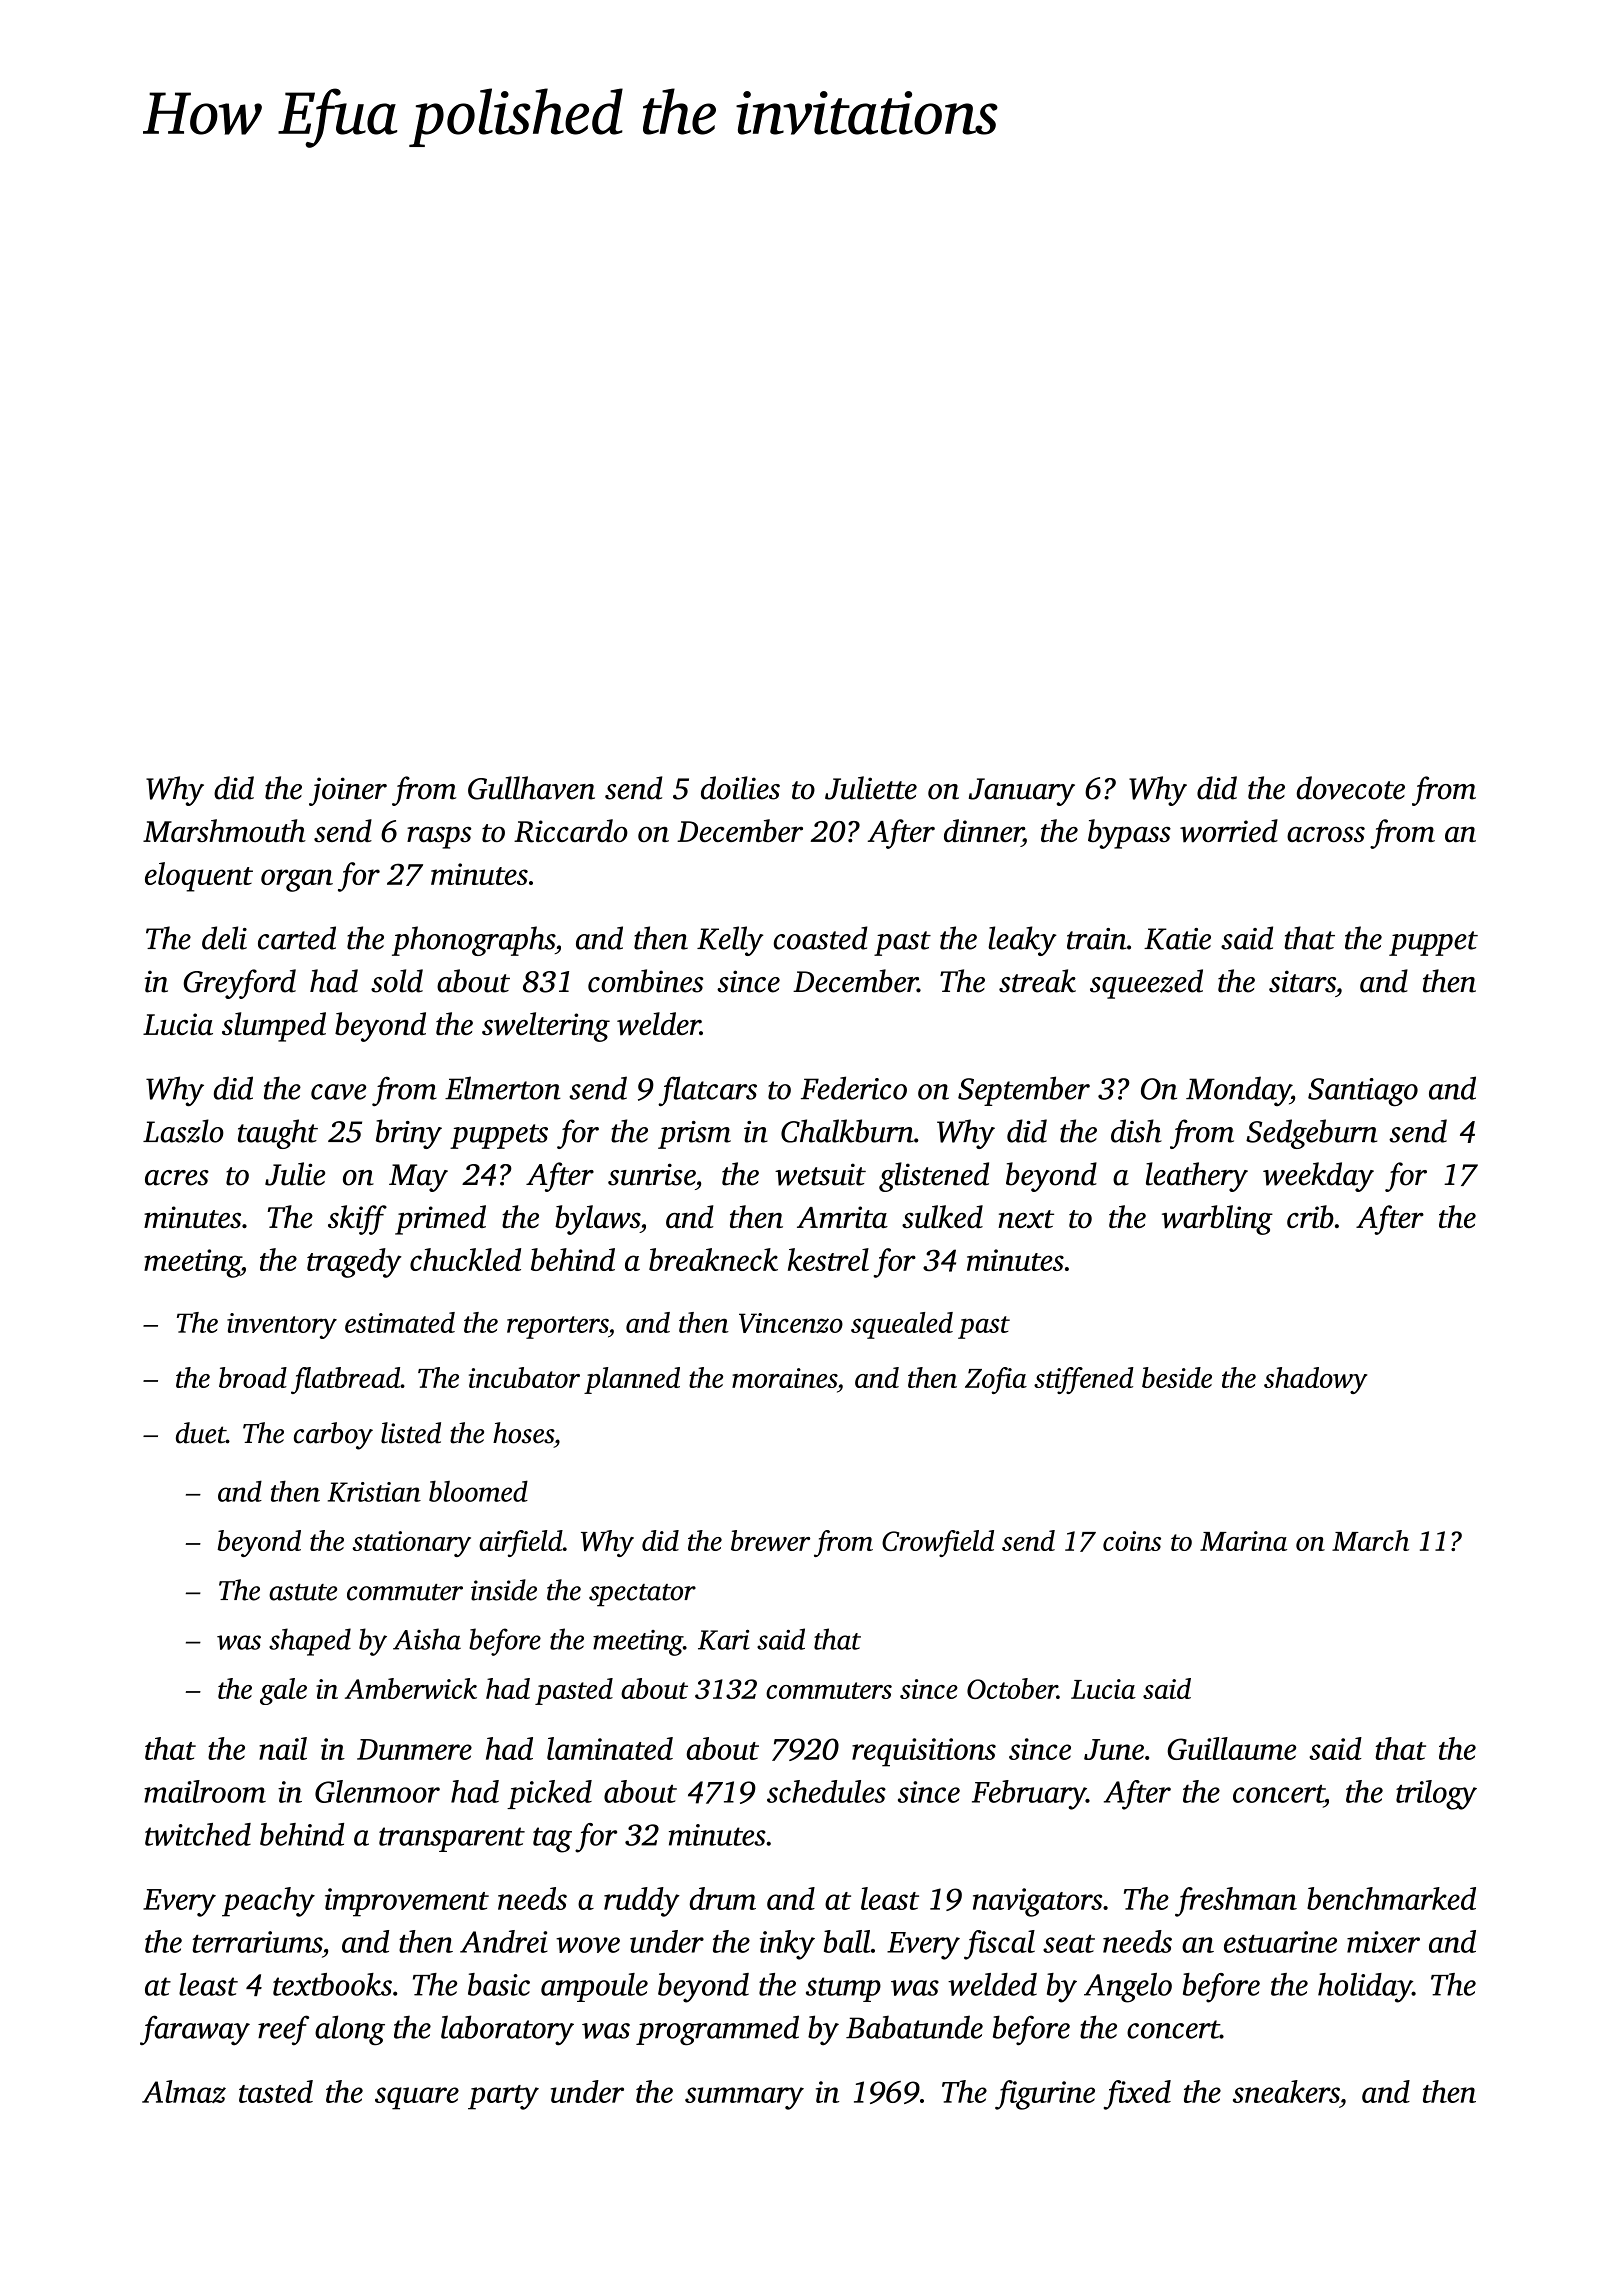 The image size is (1620, 2292). What do you see at coordinates (1136, 1131) in the document?
I see `dish` at bounding box center [1136, 1131].
